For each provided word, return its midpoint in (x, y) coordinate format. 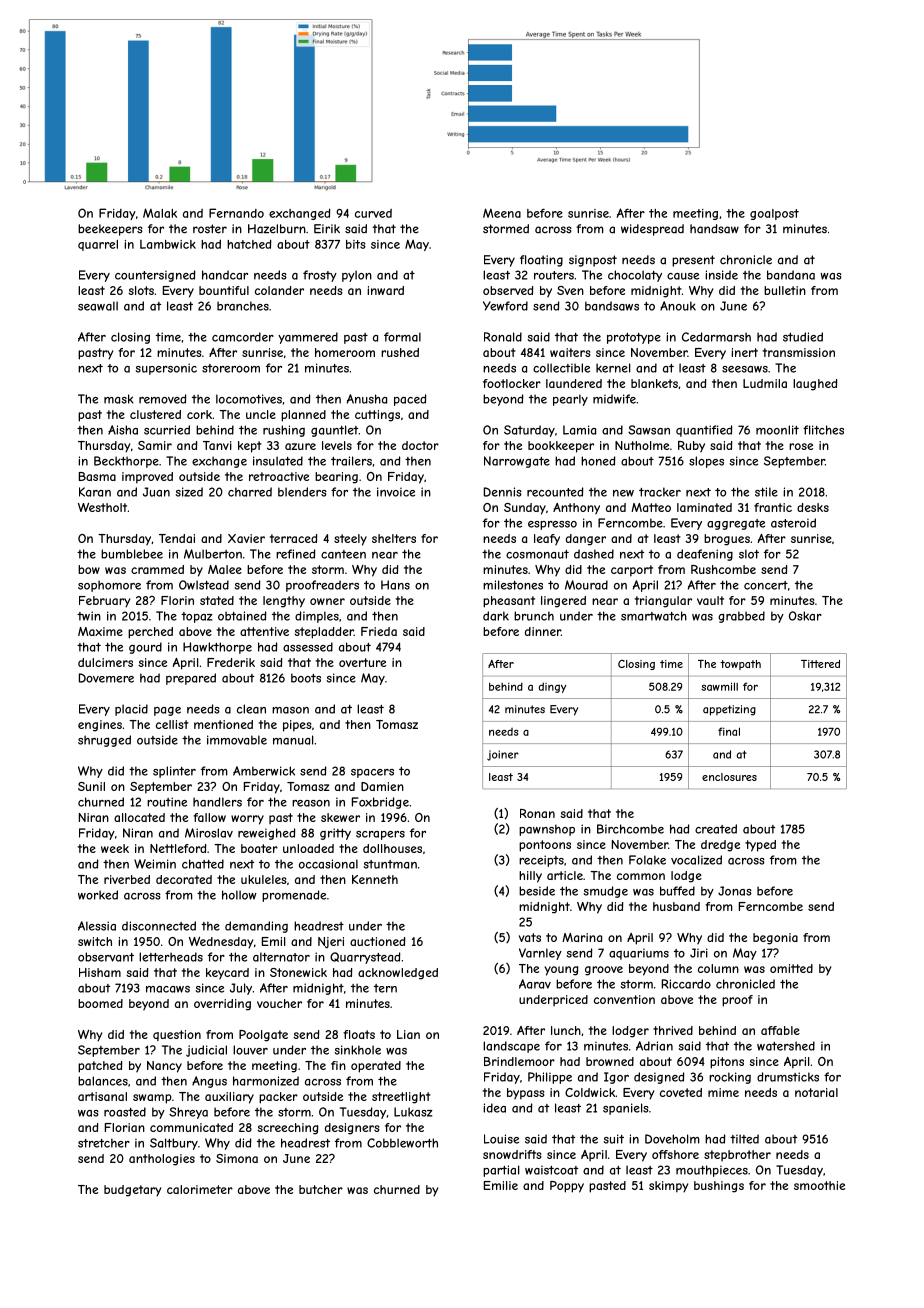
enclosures (729, 777)
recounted (555, 492)
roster (210, 229)
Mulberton (213, 554)
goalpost (774, 214)
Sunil (91, 786)
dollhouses (392, 848)
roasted (125, 1112)
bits (356, 244)
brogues (727, 540)
